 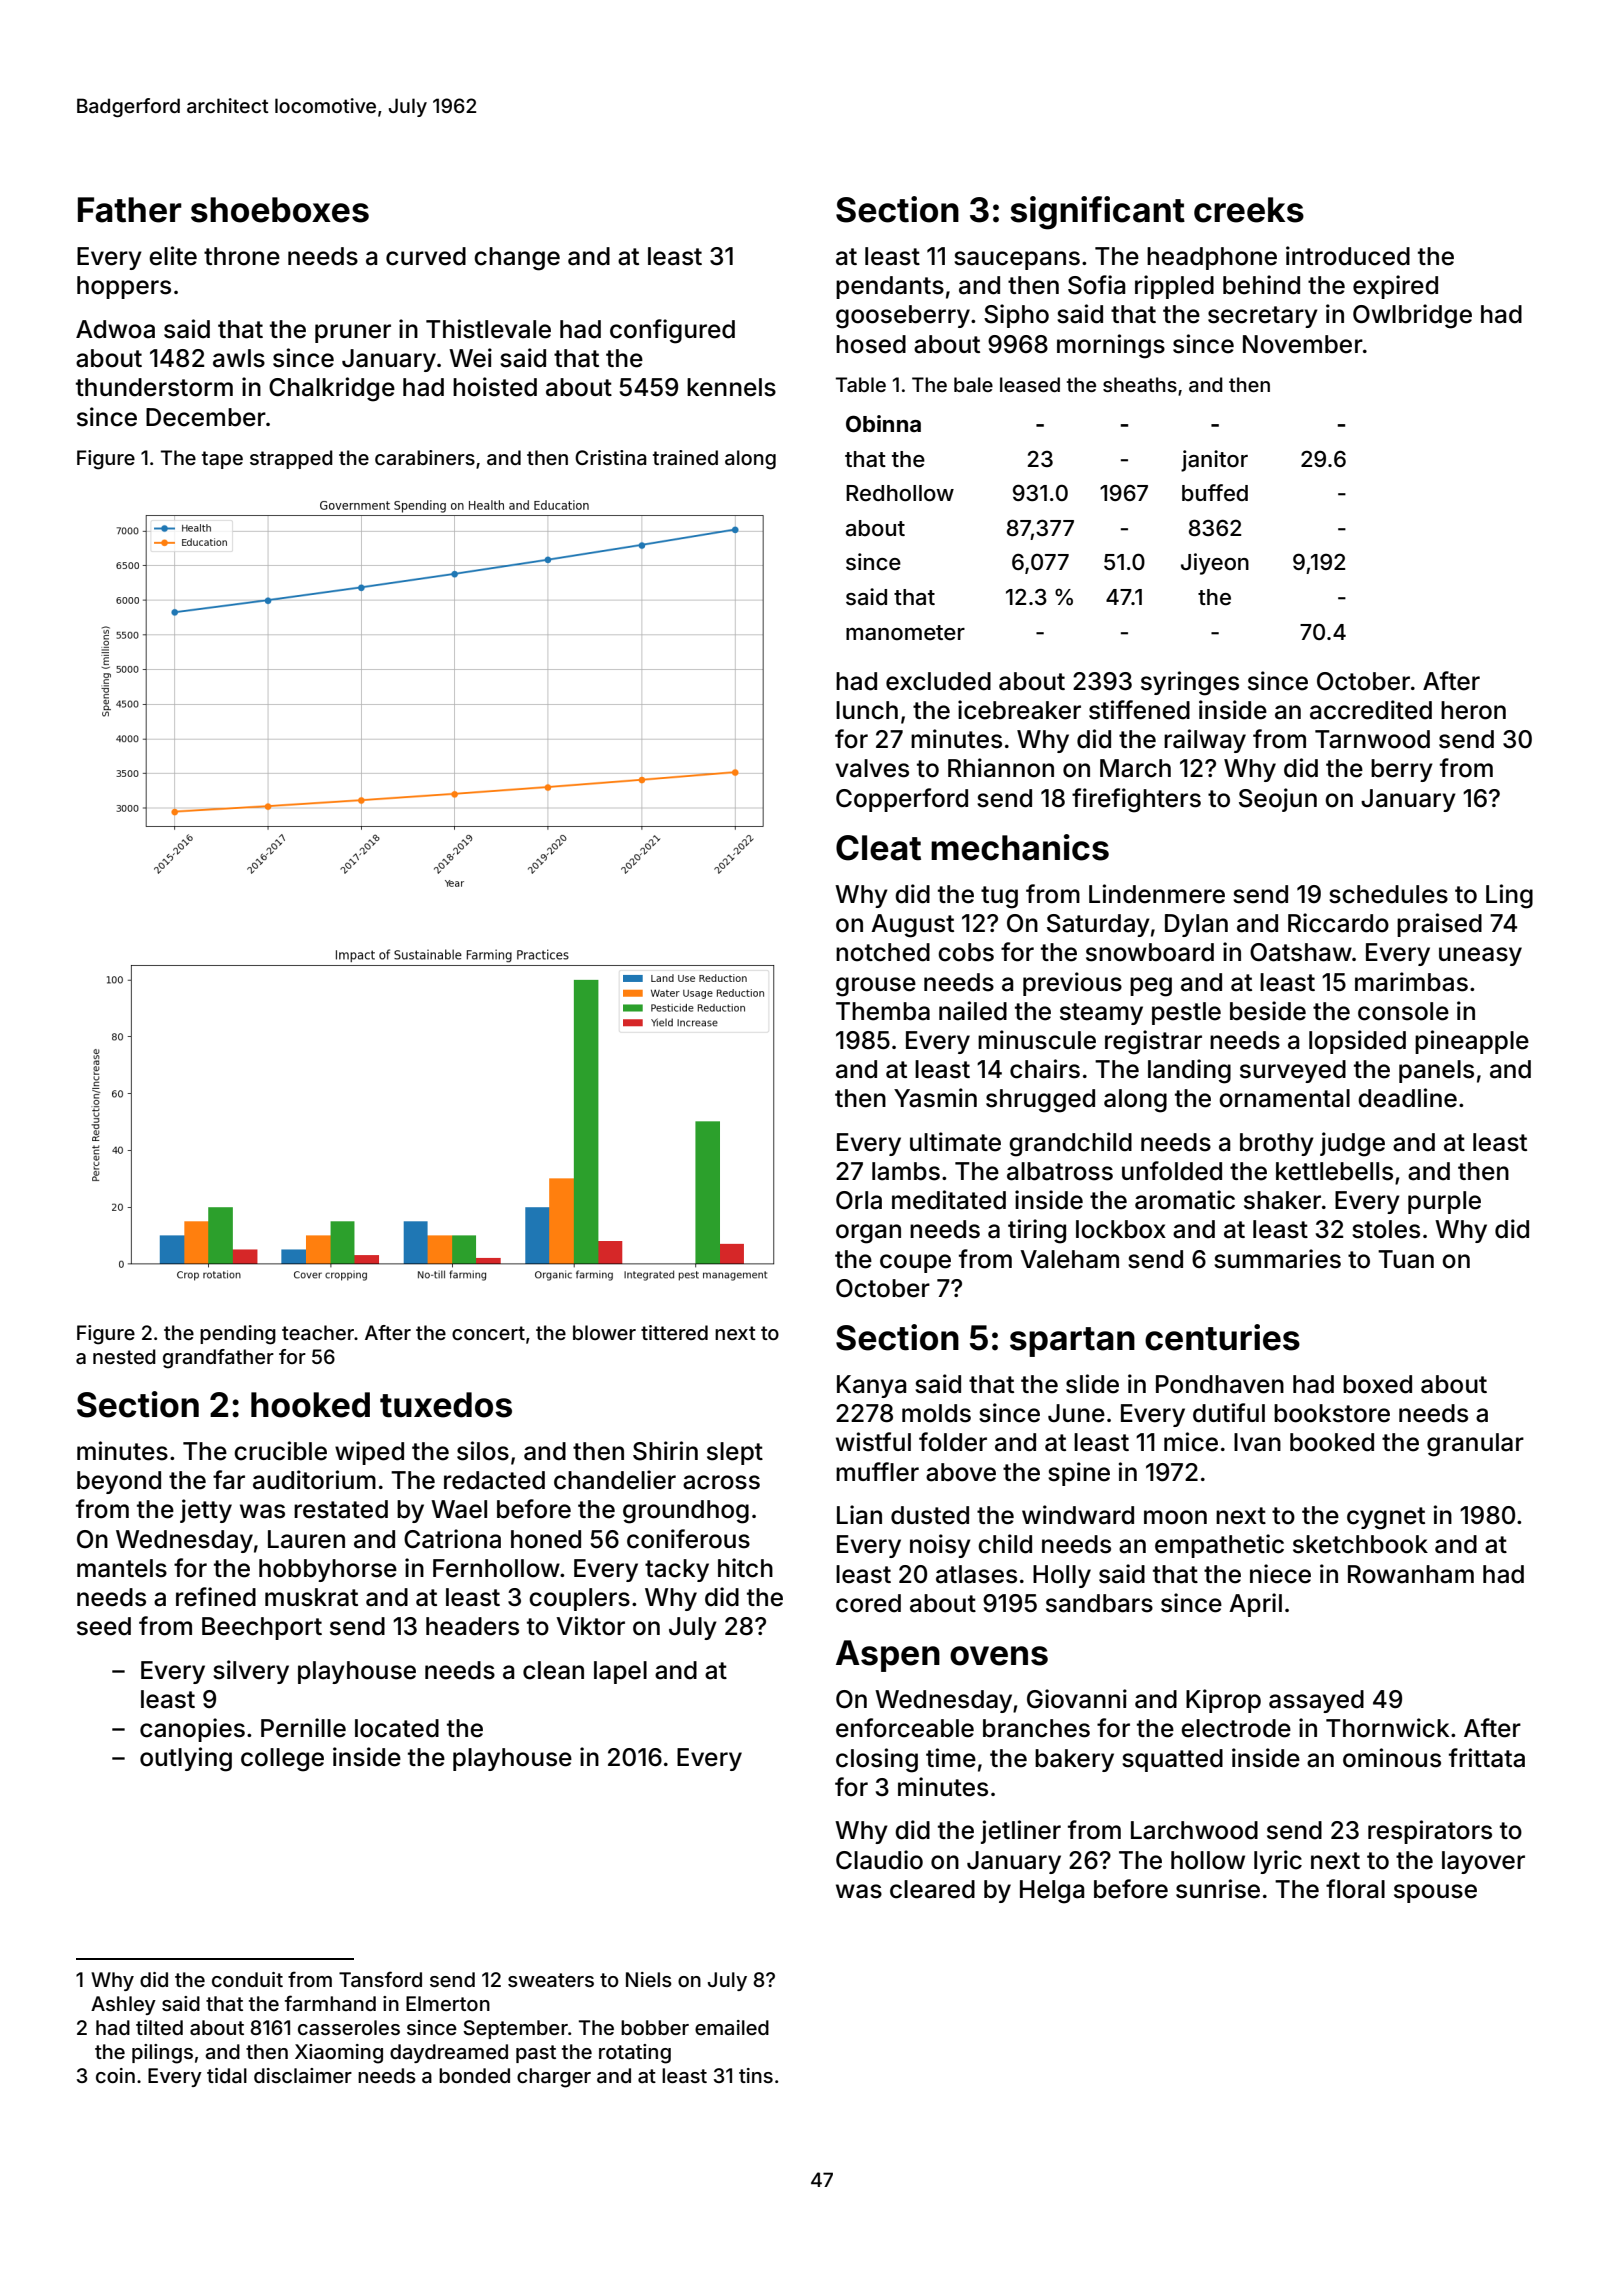 What do you see at coordinates (1348, 256) in the screenshot?
I see `introduced` at bounding box center [1348, 256].
